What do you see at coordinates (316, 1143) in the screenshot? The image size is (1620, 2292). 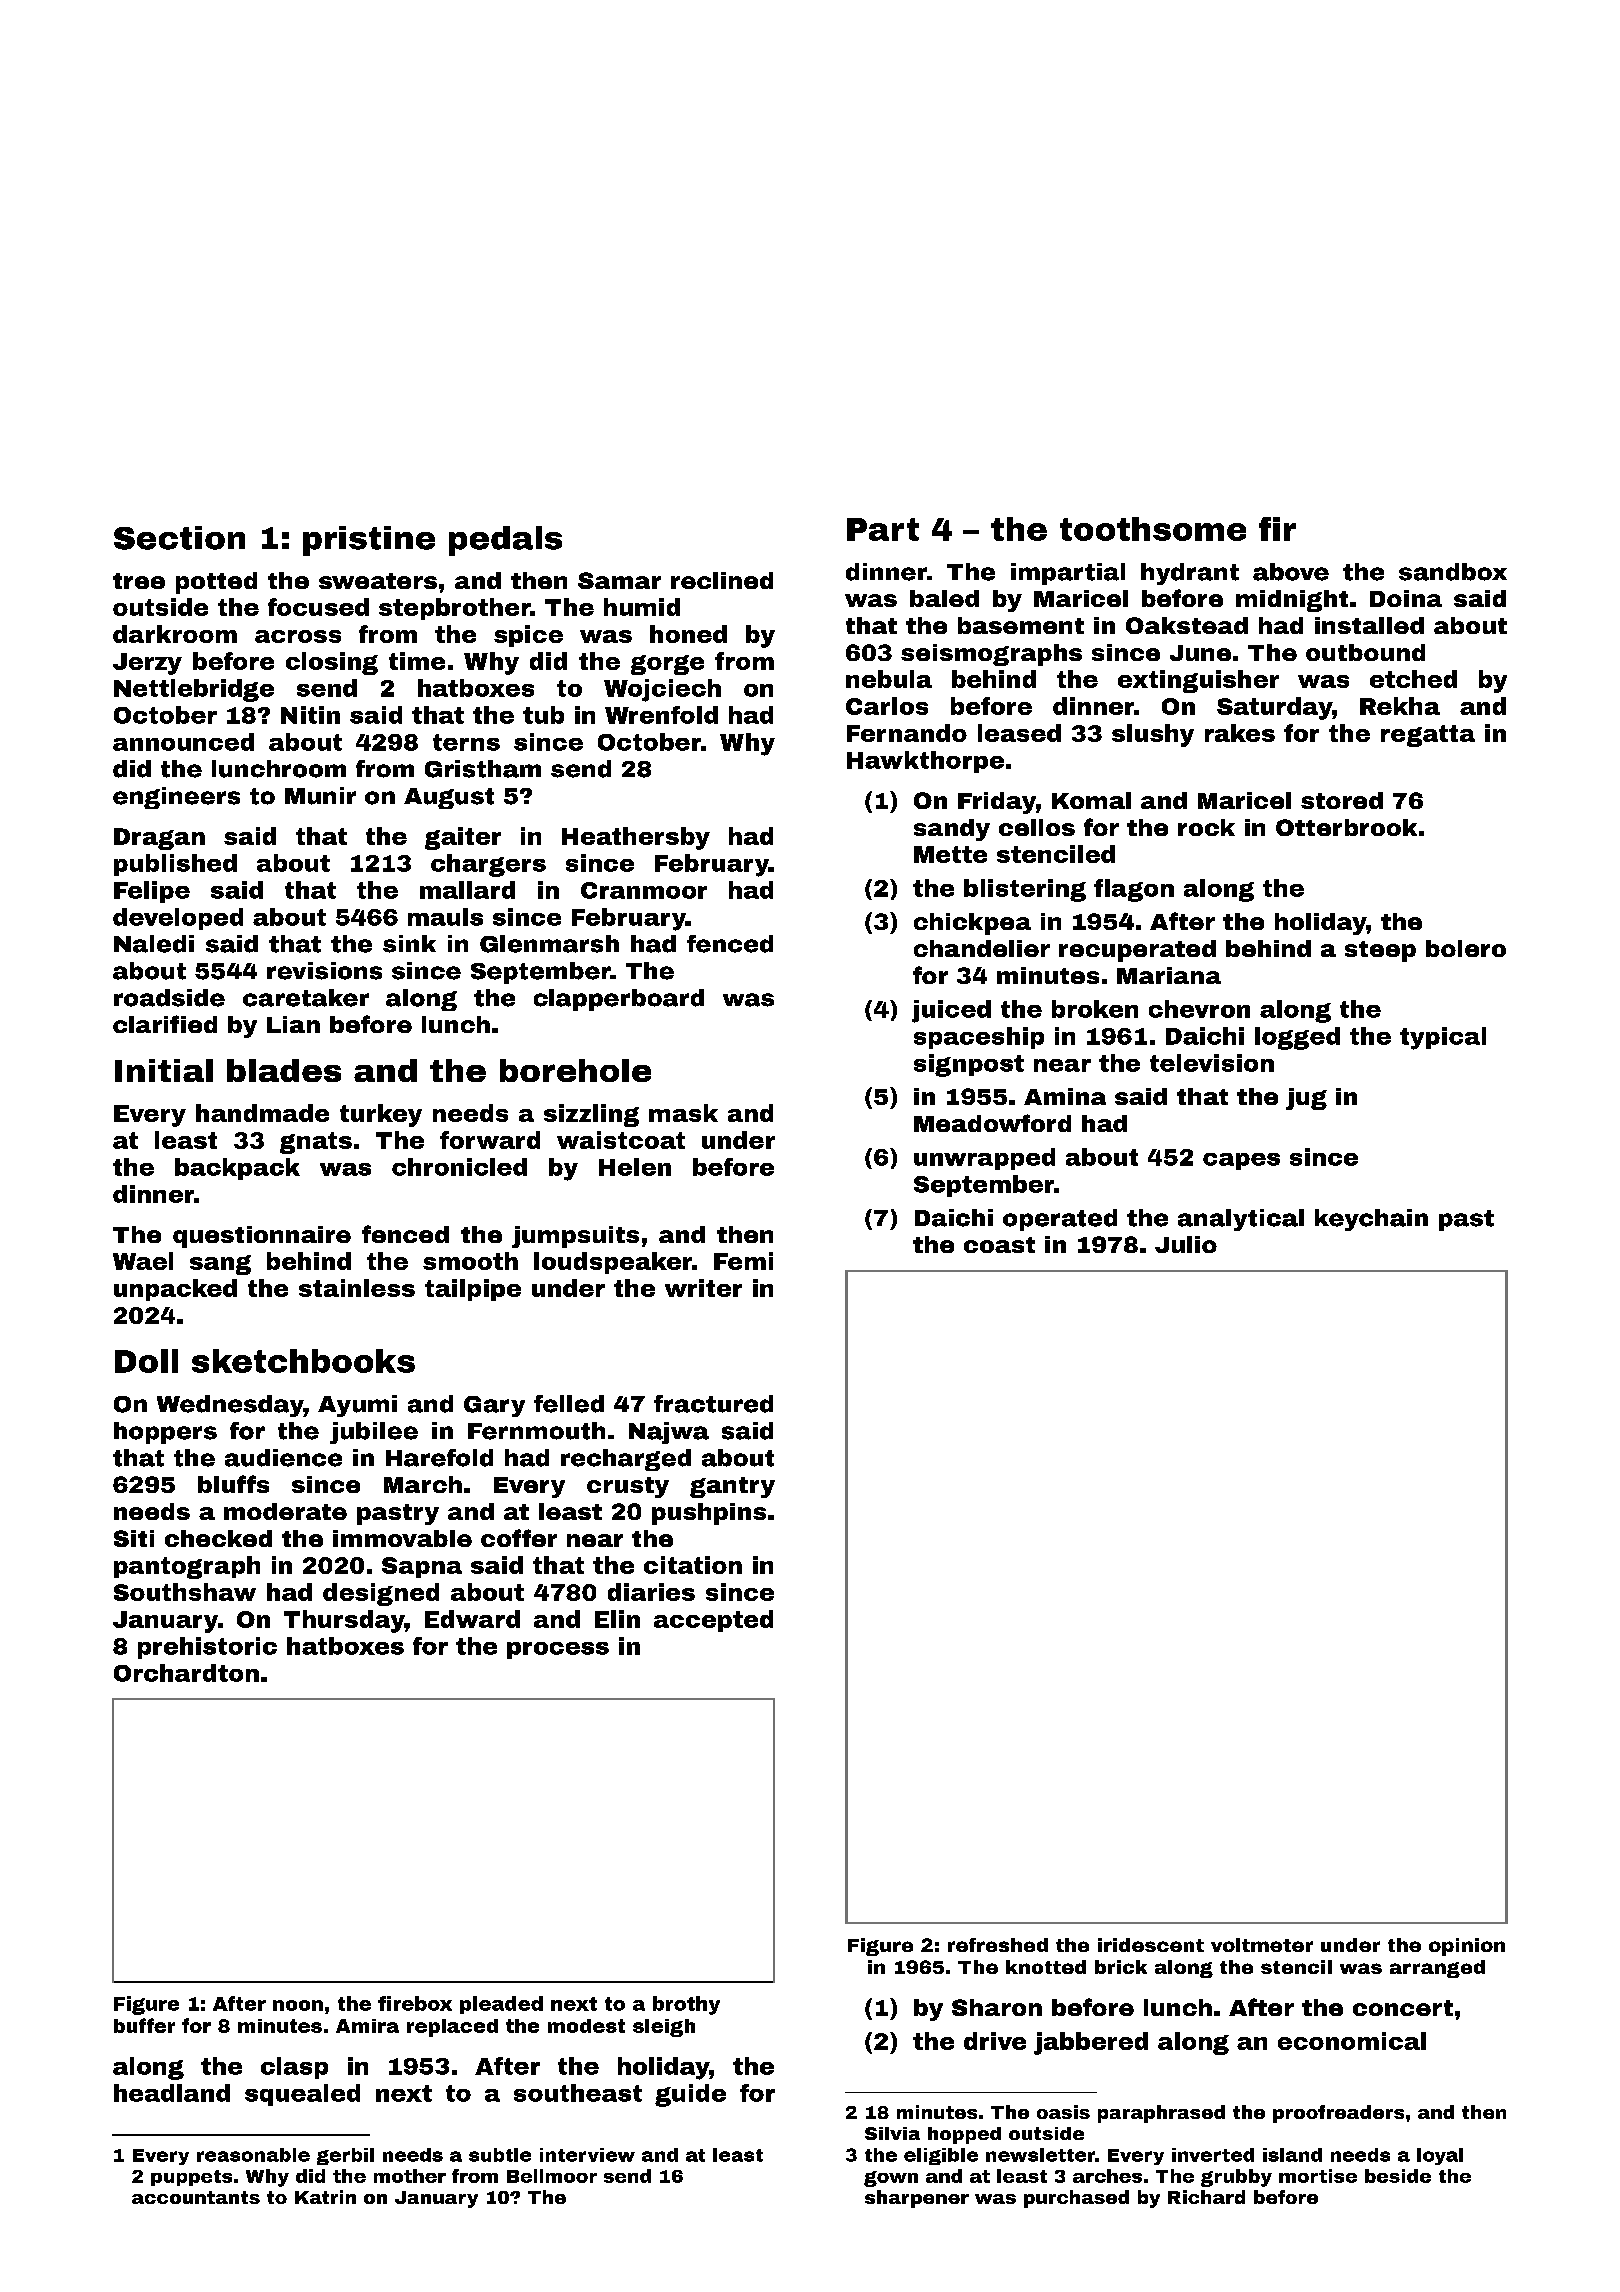 I see `gnats` at bounding box center [316, 1143].
